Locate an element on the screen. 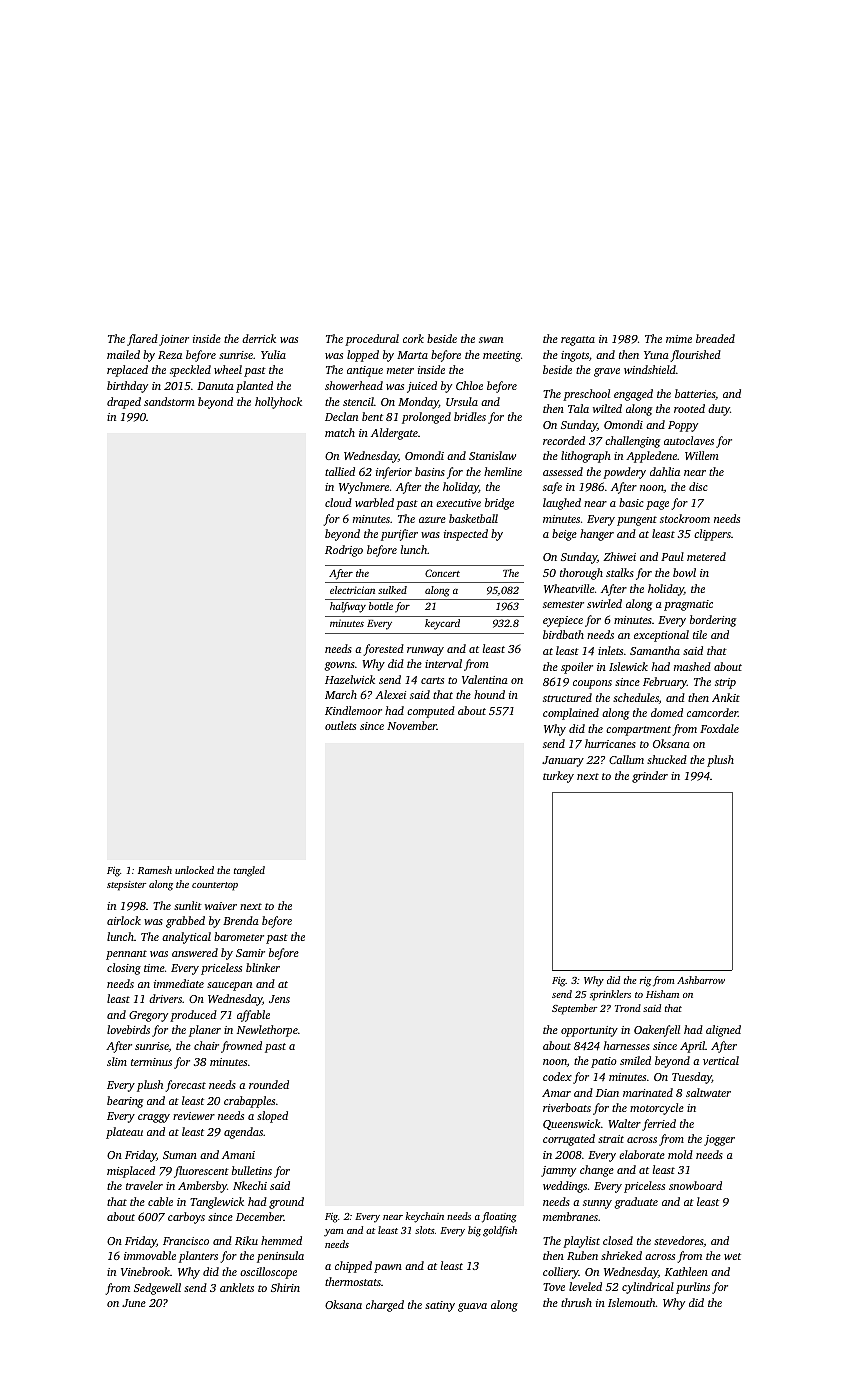 This screenshot has width=849, height=1400. guava is located at coordinates (472, 1307).
